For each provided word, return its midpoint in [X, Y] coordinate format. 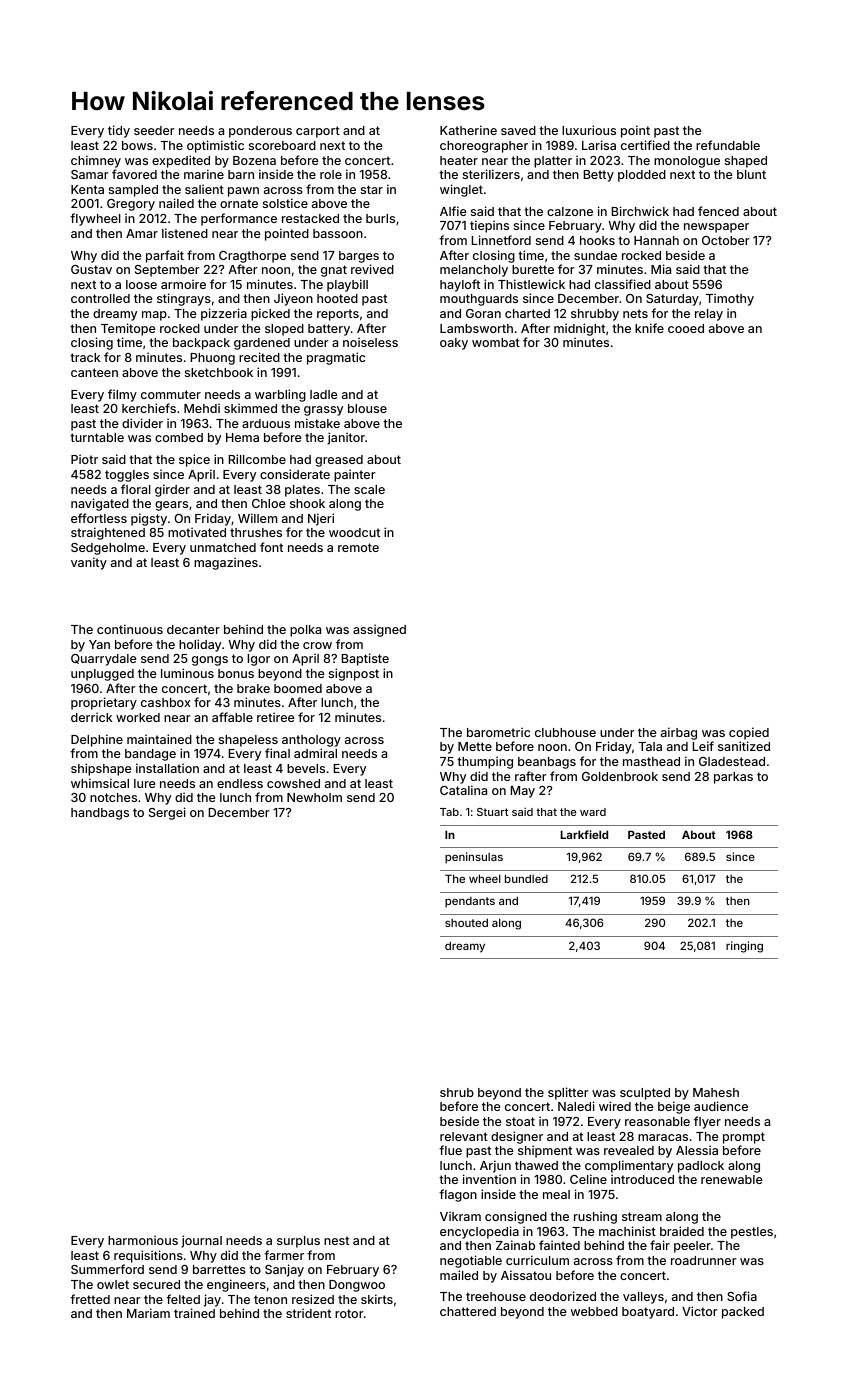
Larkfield [584, 834]
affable [232, 717]
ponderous [260, 132]
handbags [100, 814]
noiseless [370, 342]
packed [743, 1313]
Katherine [468, 130]
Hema [242, 437]
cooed [686, 328]
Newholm [314, 797]
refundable [728, 145]
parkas [733, 778]
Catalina [463, 790]
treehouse [496, 1296]
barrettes [219, 1269]
